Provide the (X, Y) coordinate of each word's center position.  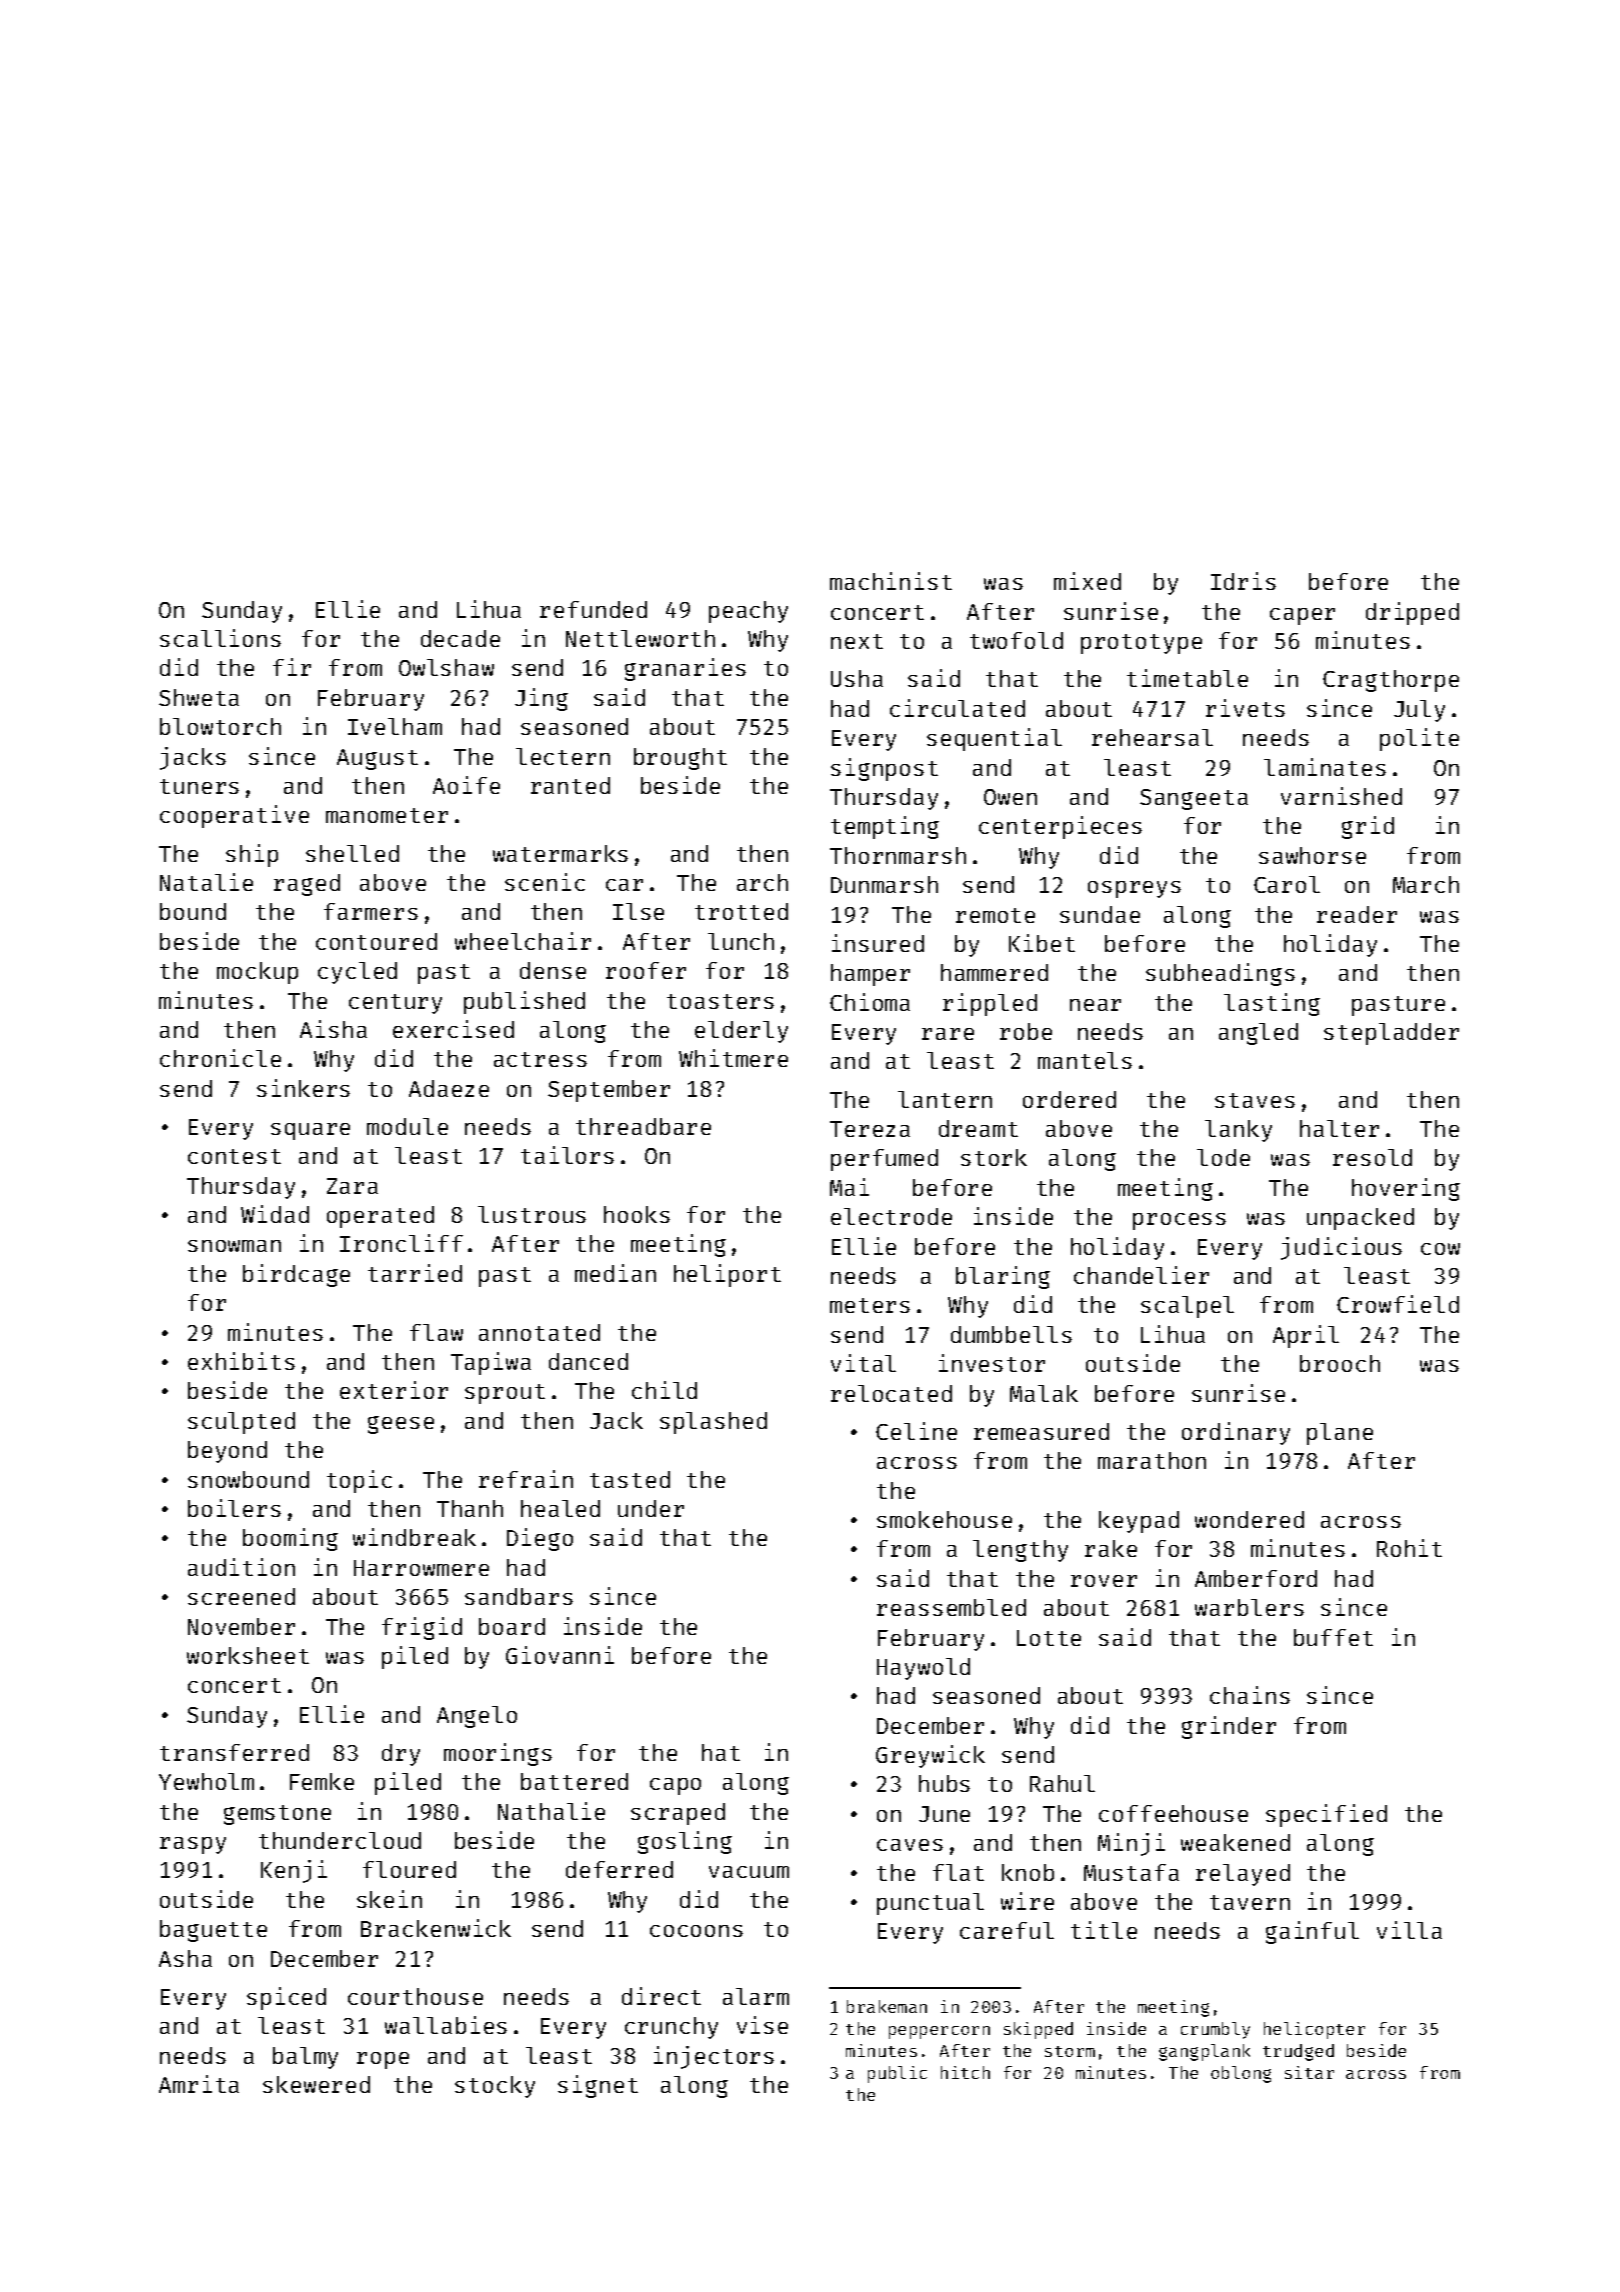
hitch (965, 2072)
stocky (495, 2087)
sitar (1309, 2072)
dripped (1412, 613)
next (857, 641)
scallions (220, 638)
